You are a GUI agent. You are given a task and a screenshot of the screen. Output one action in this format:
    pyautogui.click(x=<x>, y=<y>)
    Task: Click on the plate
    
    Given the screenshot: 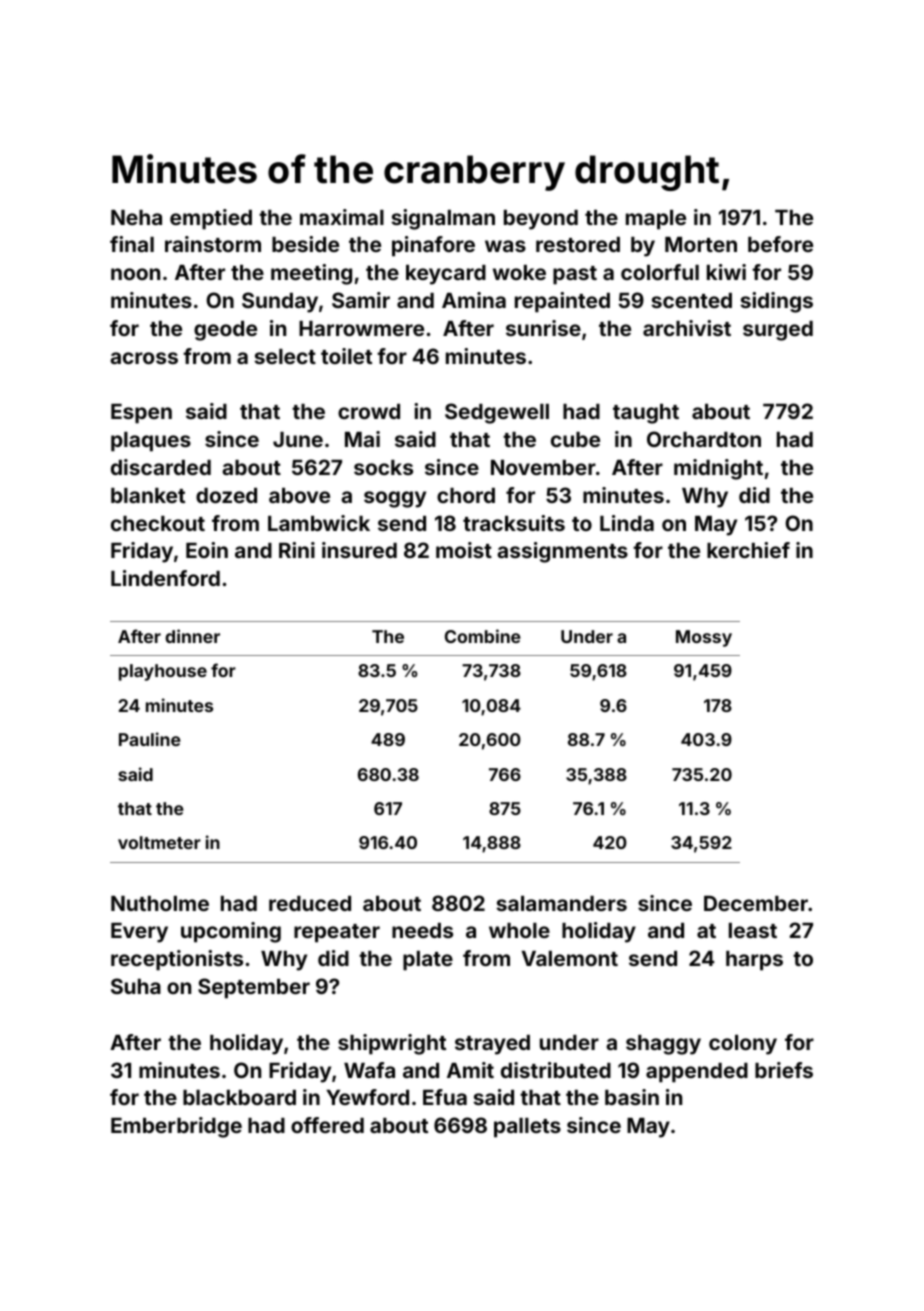 What is the action you would take?
    pyautogui.click(x=428, y=961)
